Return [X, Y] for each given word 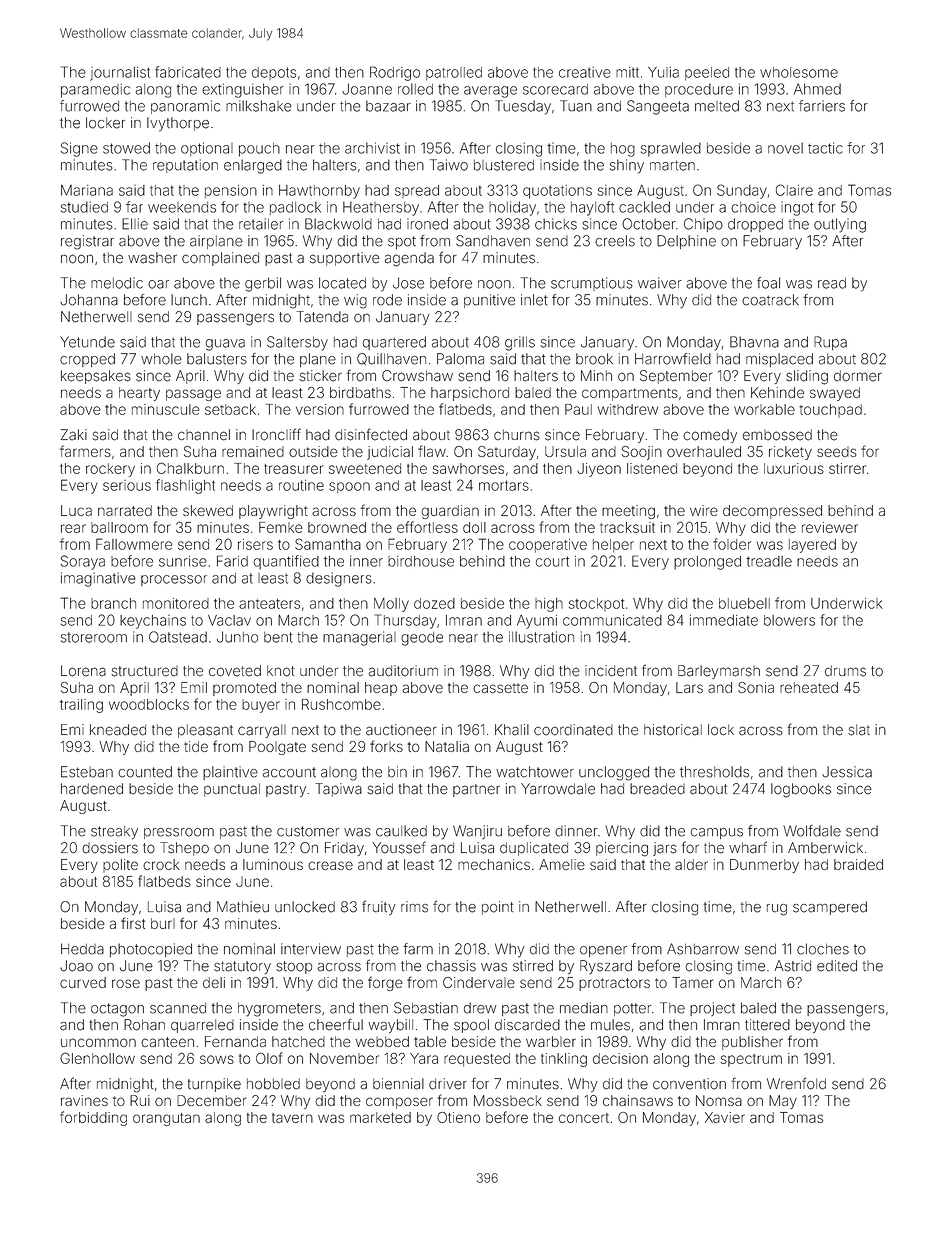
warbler [551, 1041]
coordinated [573, 730]
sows [217, 1059]
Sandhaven [493, 241]
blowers [789, 620]
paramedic [95, 90]
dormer [858, 376]
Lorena [83, 671]
